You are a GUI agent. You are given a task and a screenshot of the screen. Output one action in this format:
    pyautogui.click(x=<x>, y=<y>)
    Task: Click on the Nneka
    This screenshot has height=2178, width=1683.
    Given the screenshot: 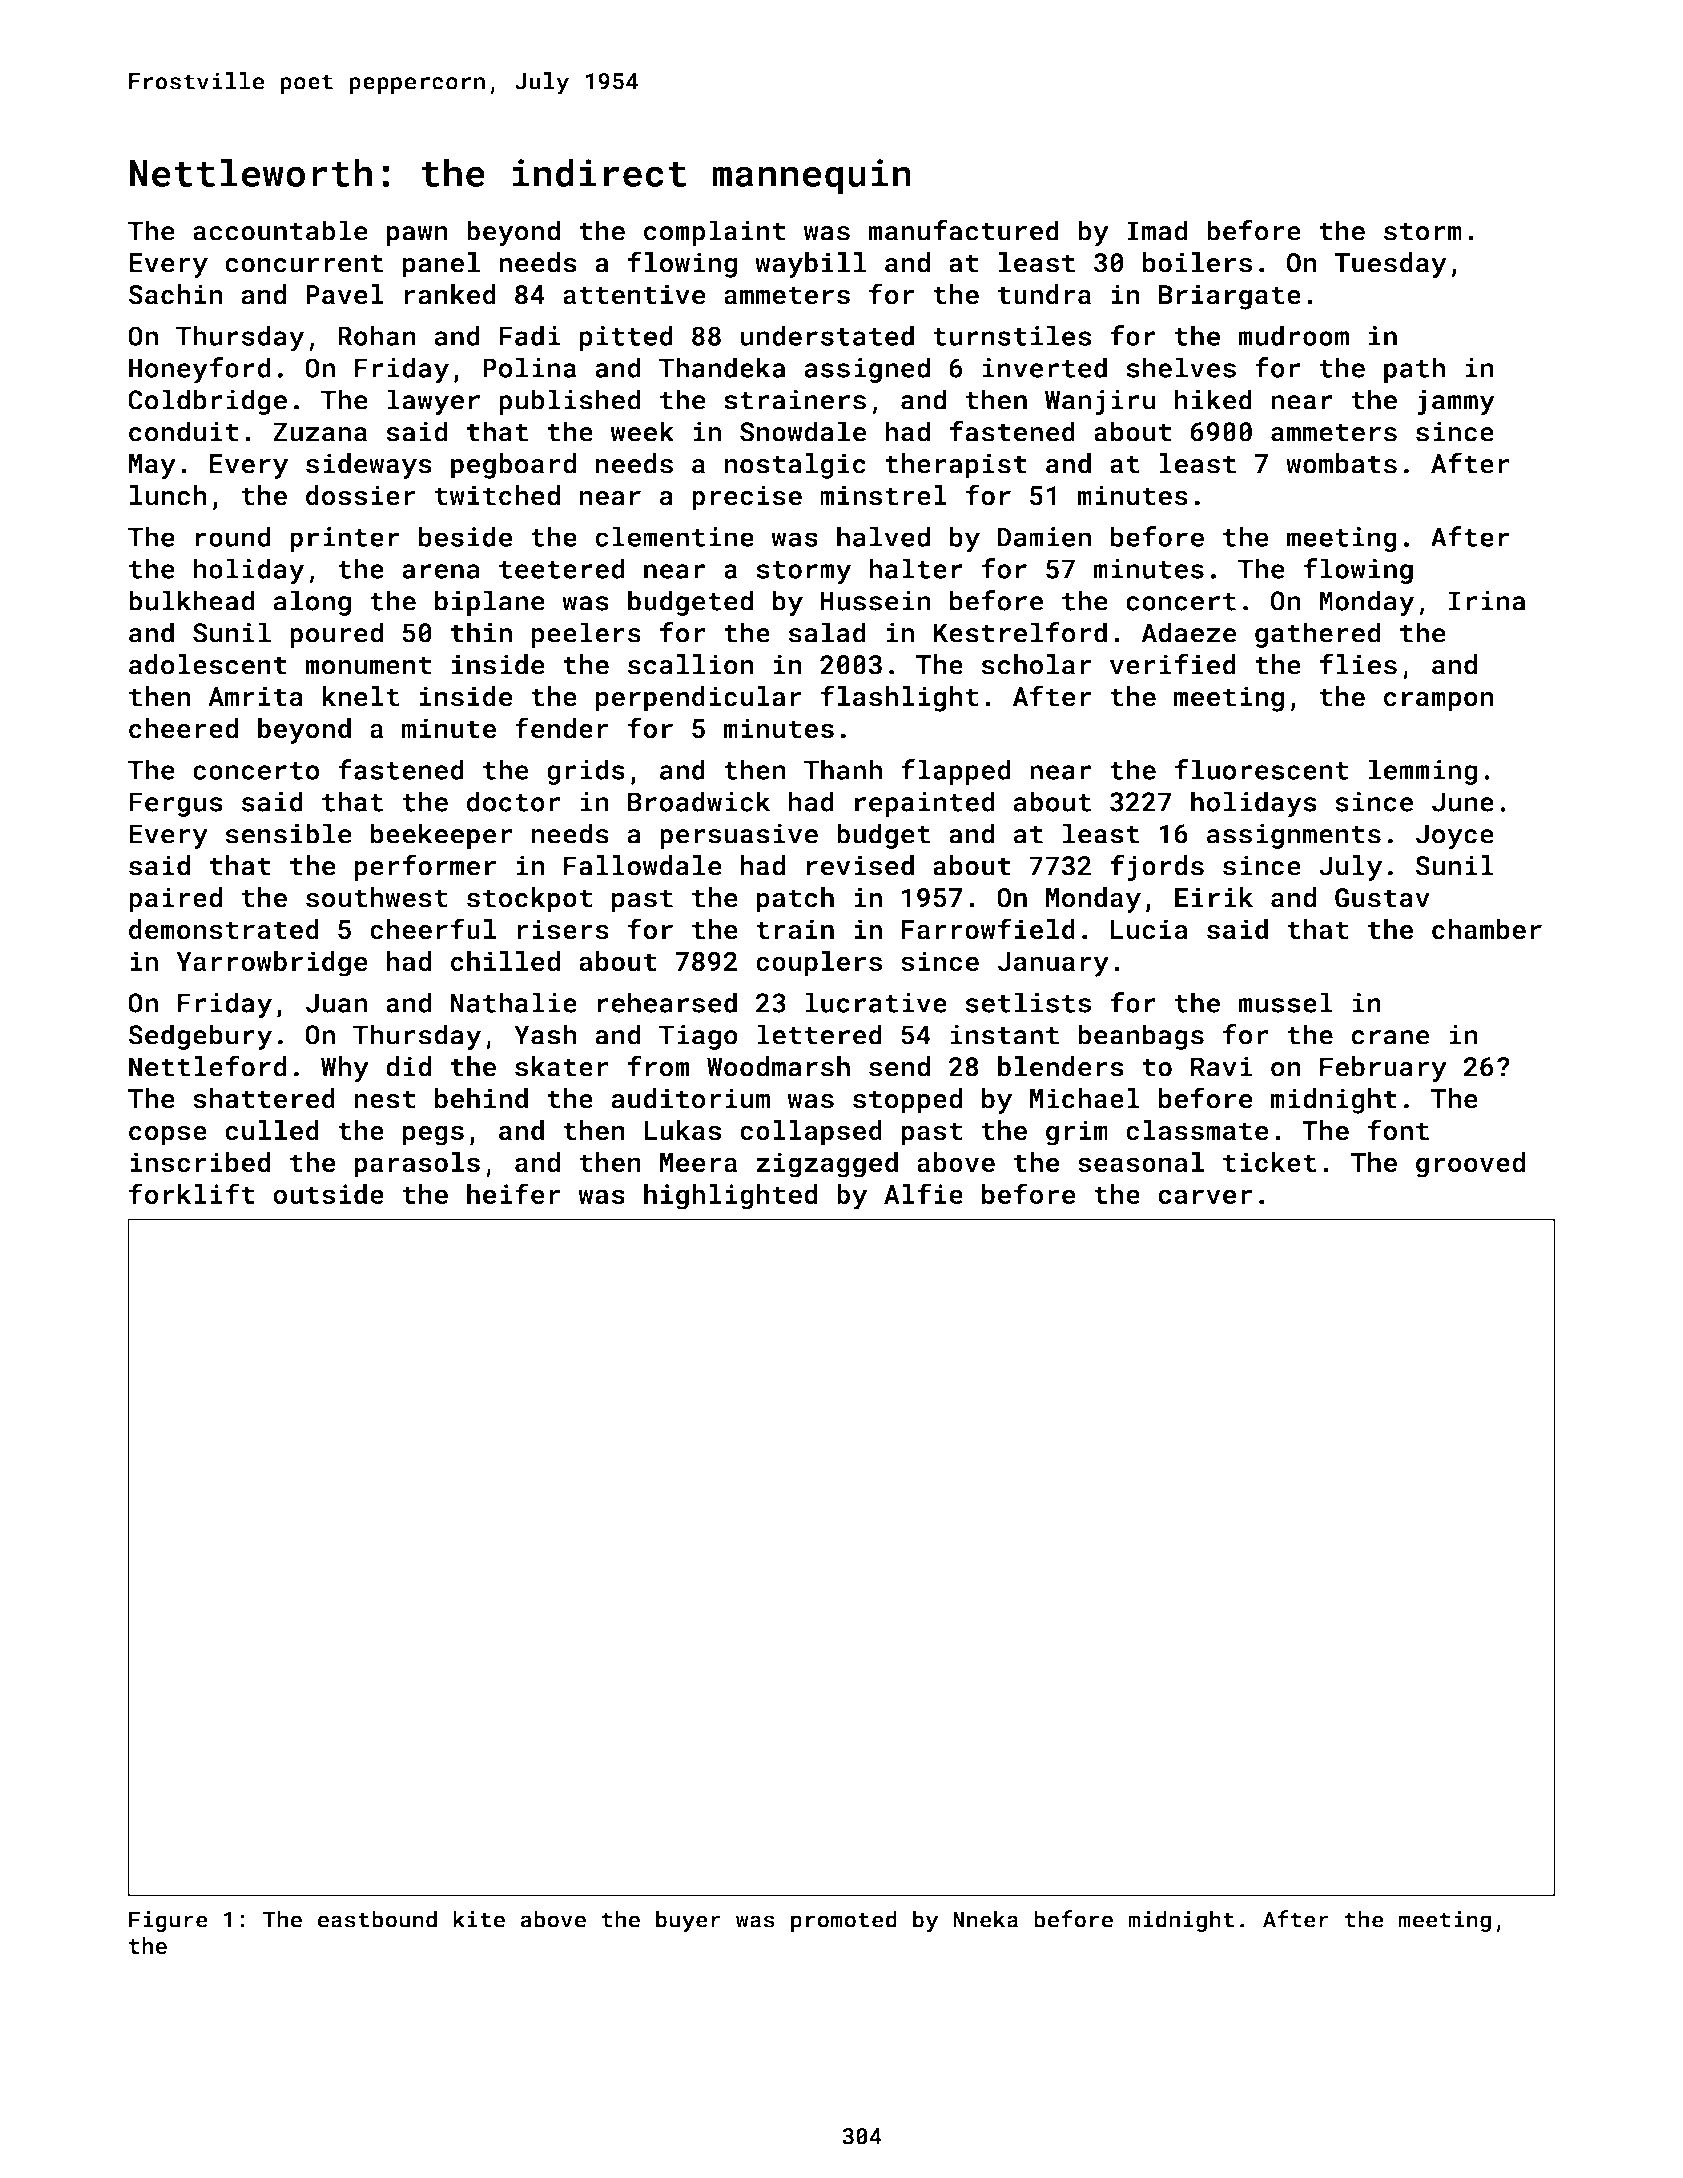 What is the action you would take?
    pyautogui.click(x=985, y=1919)
